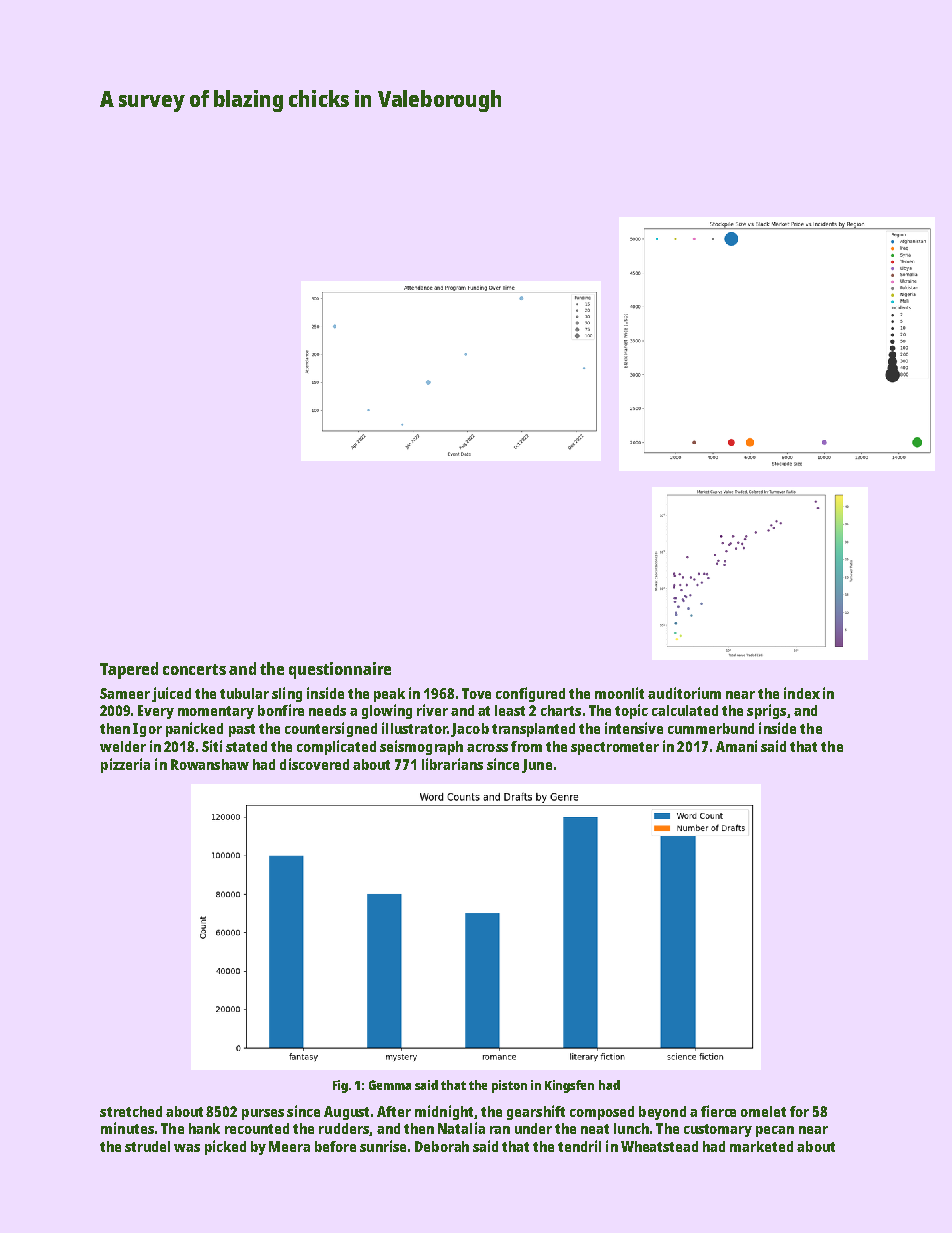 The image size is (952, 1233). What do you see at coordinates (225, 1147) in the screenshot?
I see `picked` at bounding box center [225, 1147].
